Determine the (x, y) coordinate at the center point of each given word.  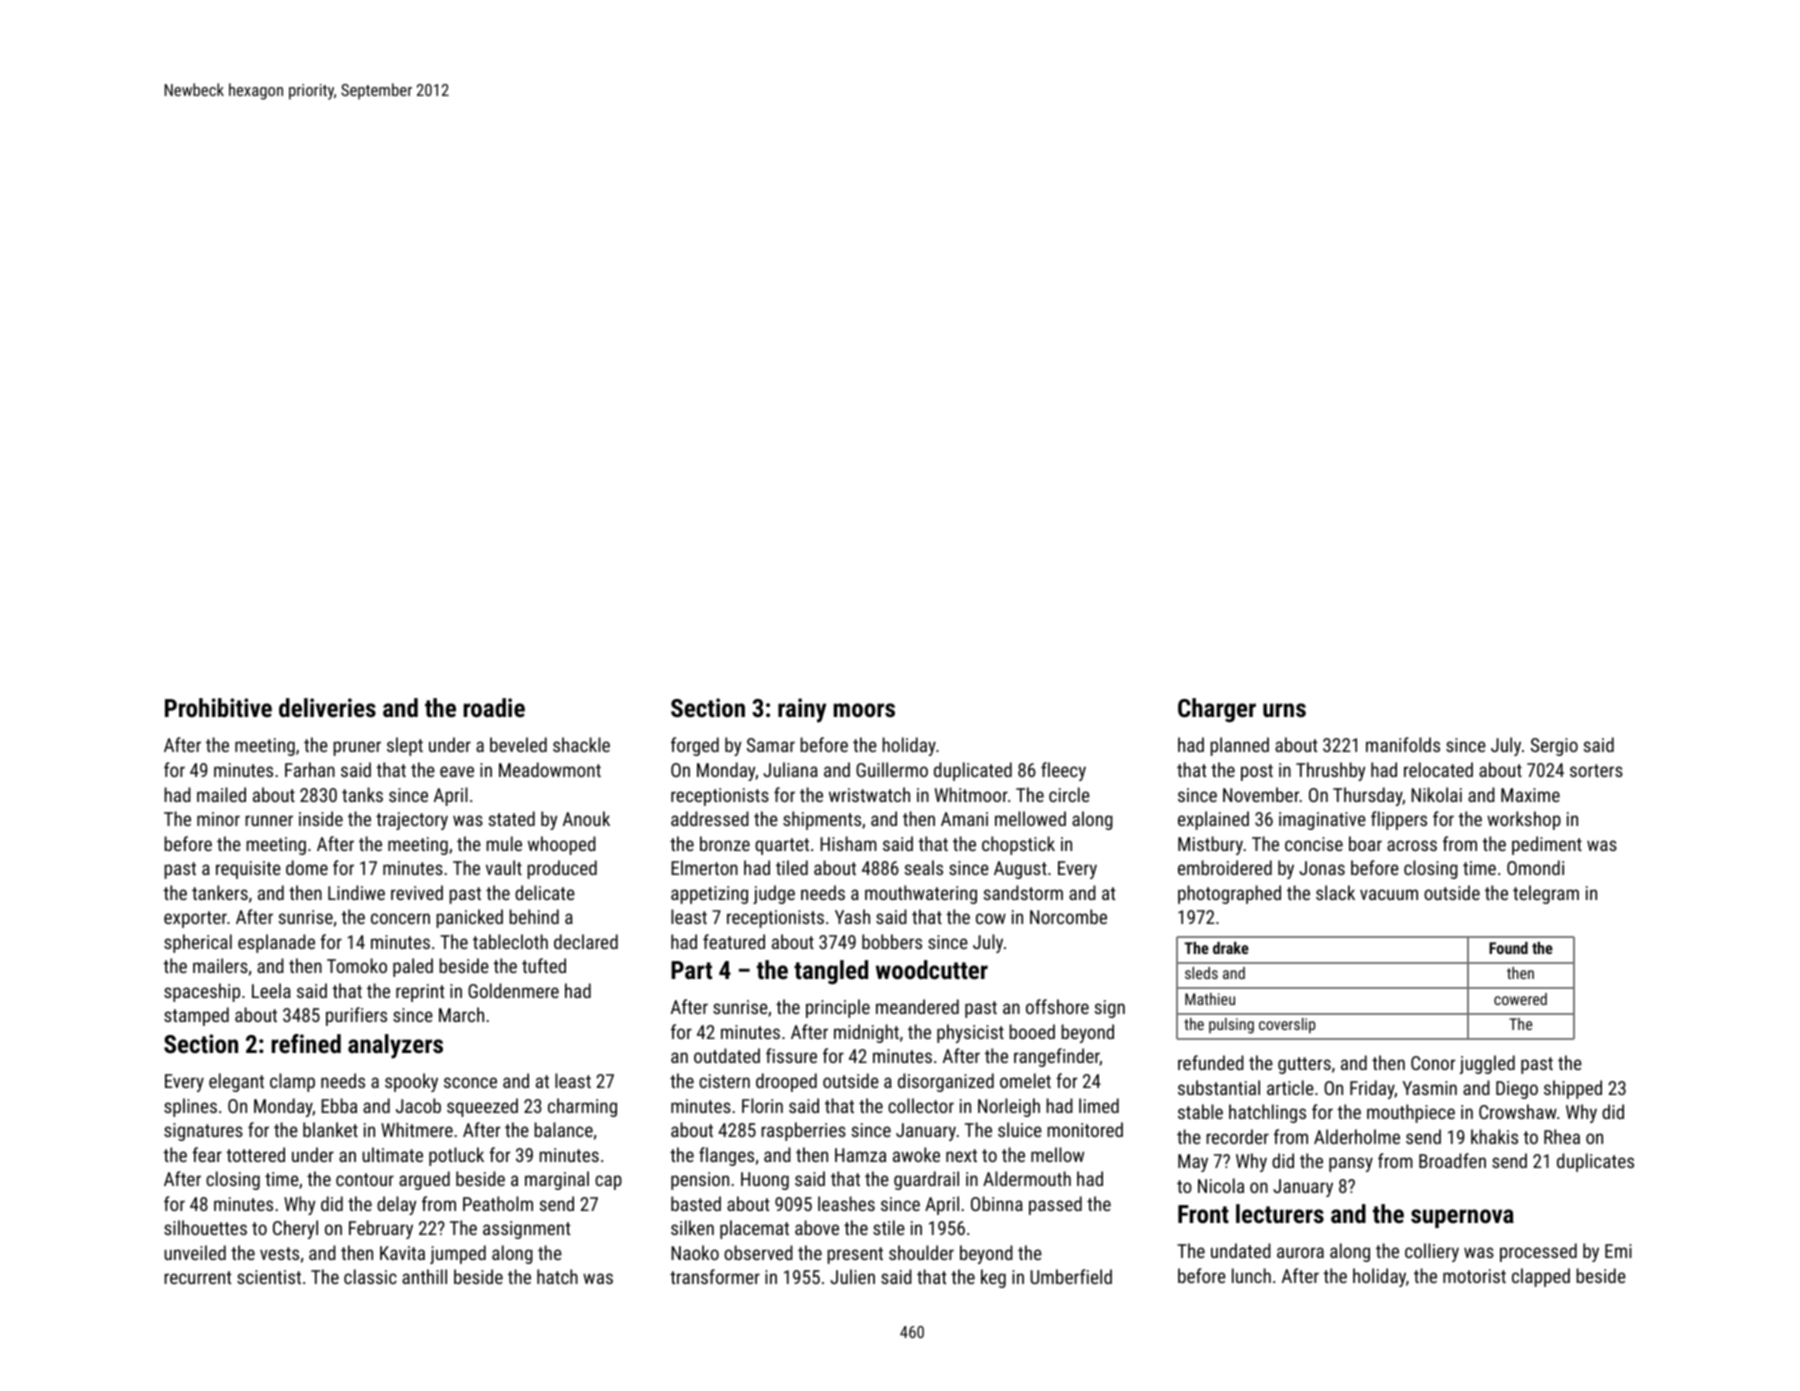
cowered (1520, 999)
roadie (494, 707)
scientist (269, 1277)
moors (864, 710)
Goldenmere (513, 990)
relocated (1438, 769)
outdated (727, 1055)
